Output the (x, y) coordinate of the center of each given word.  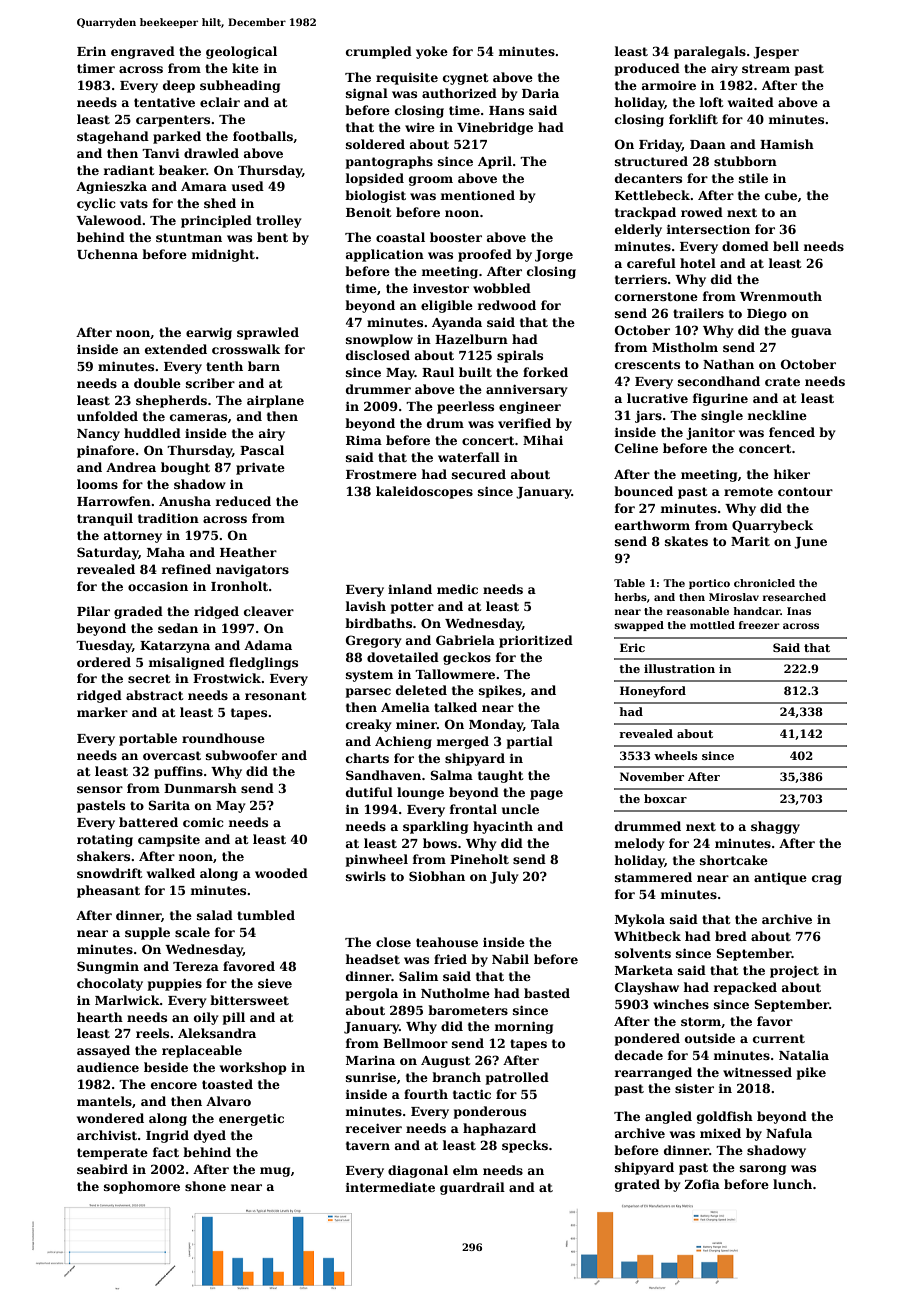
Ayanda (457, 323)
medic (457, 589)
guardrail (472, 1188)
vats (134, 203)
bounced (643, 491)
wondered (110, 1118)
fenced (792, 432)
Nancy (98, 435)
